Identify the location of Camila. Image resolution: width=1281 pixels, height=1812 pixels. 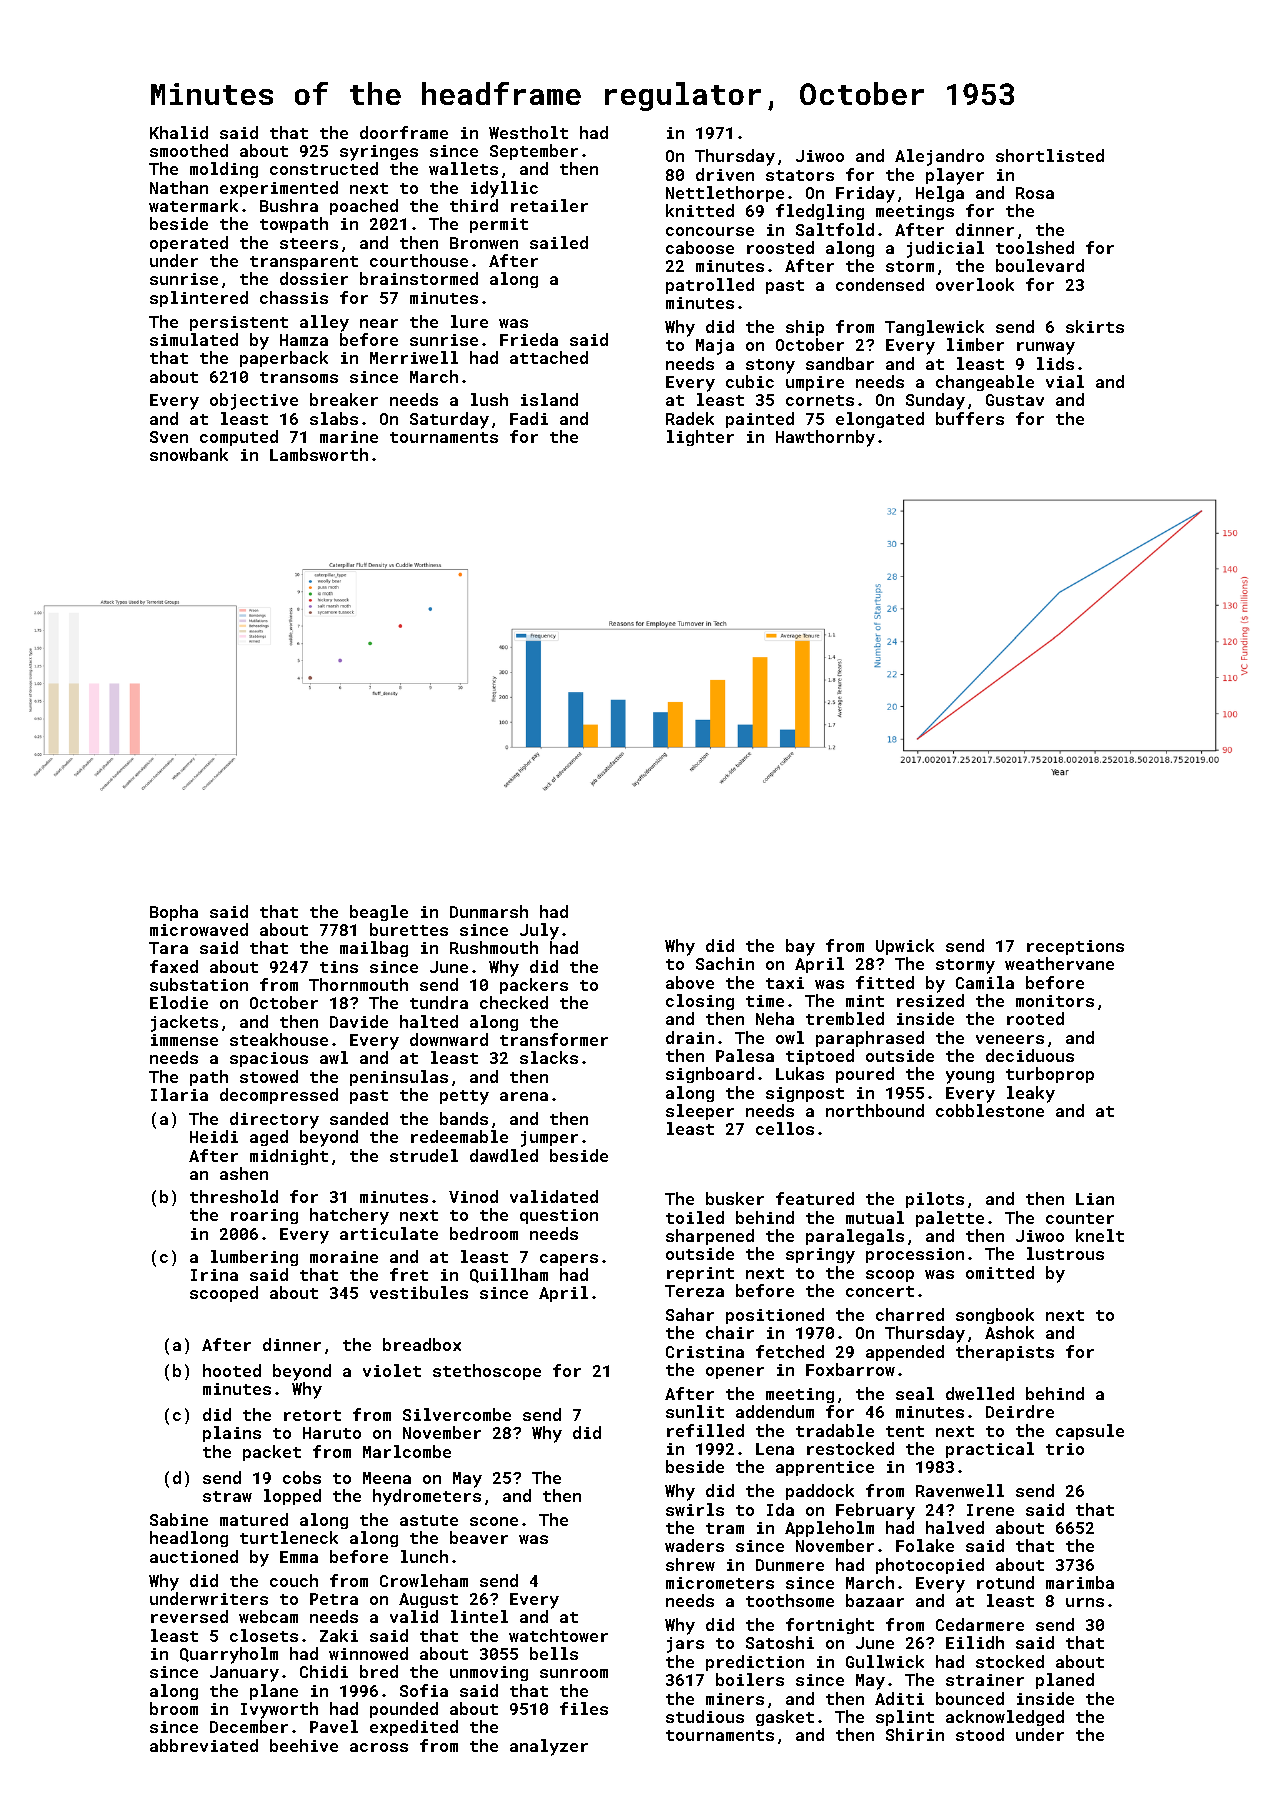
(985, 982).
